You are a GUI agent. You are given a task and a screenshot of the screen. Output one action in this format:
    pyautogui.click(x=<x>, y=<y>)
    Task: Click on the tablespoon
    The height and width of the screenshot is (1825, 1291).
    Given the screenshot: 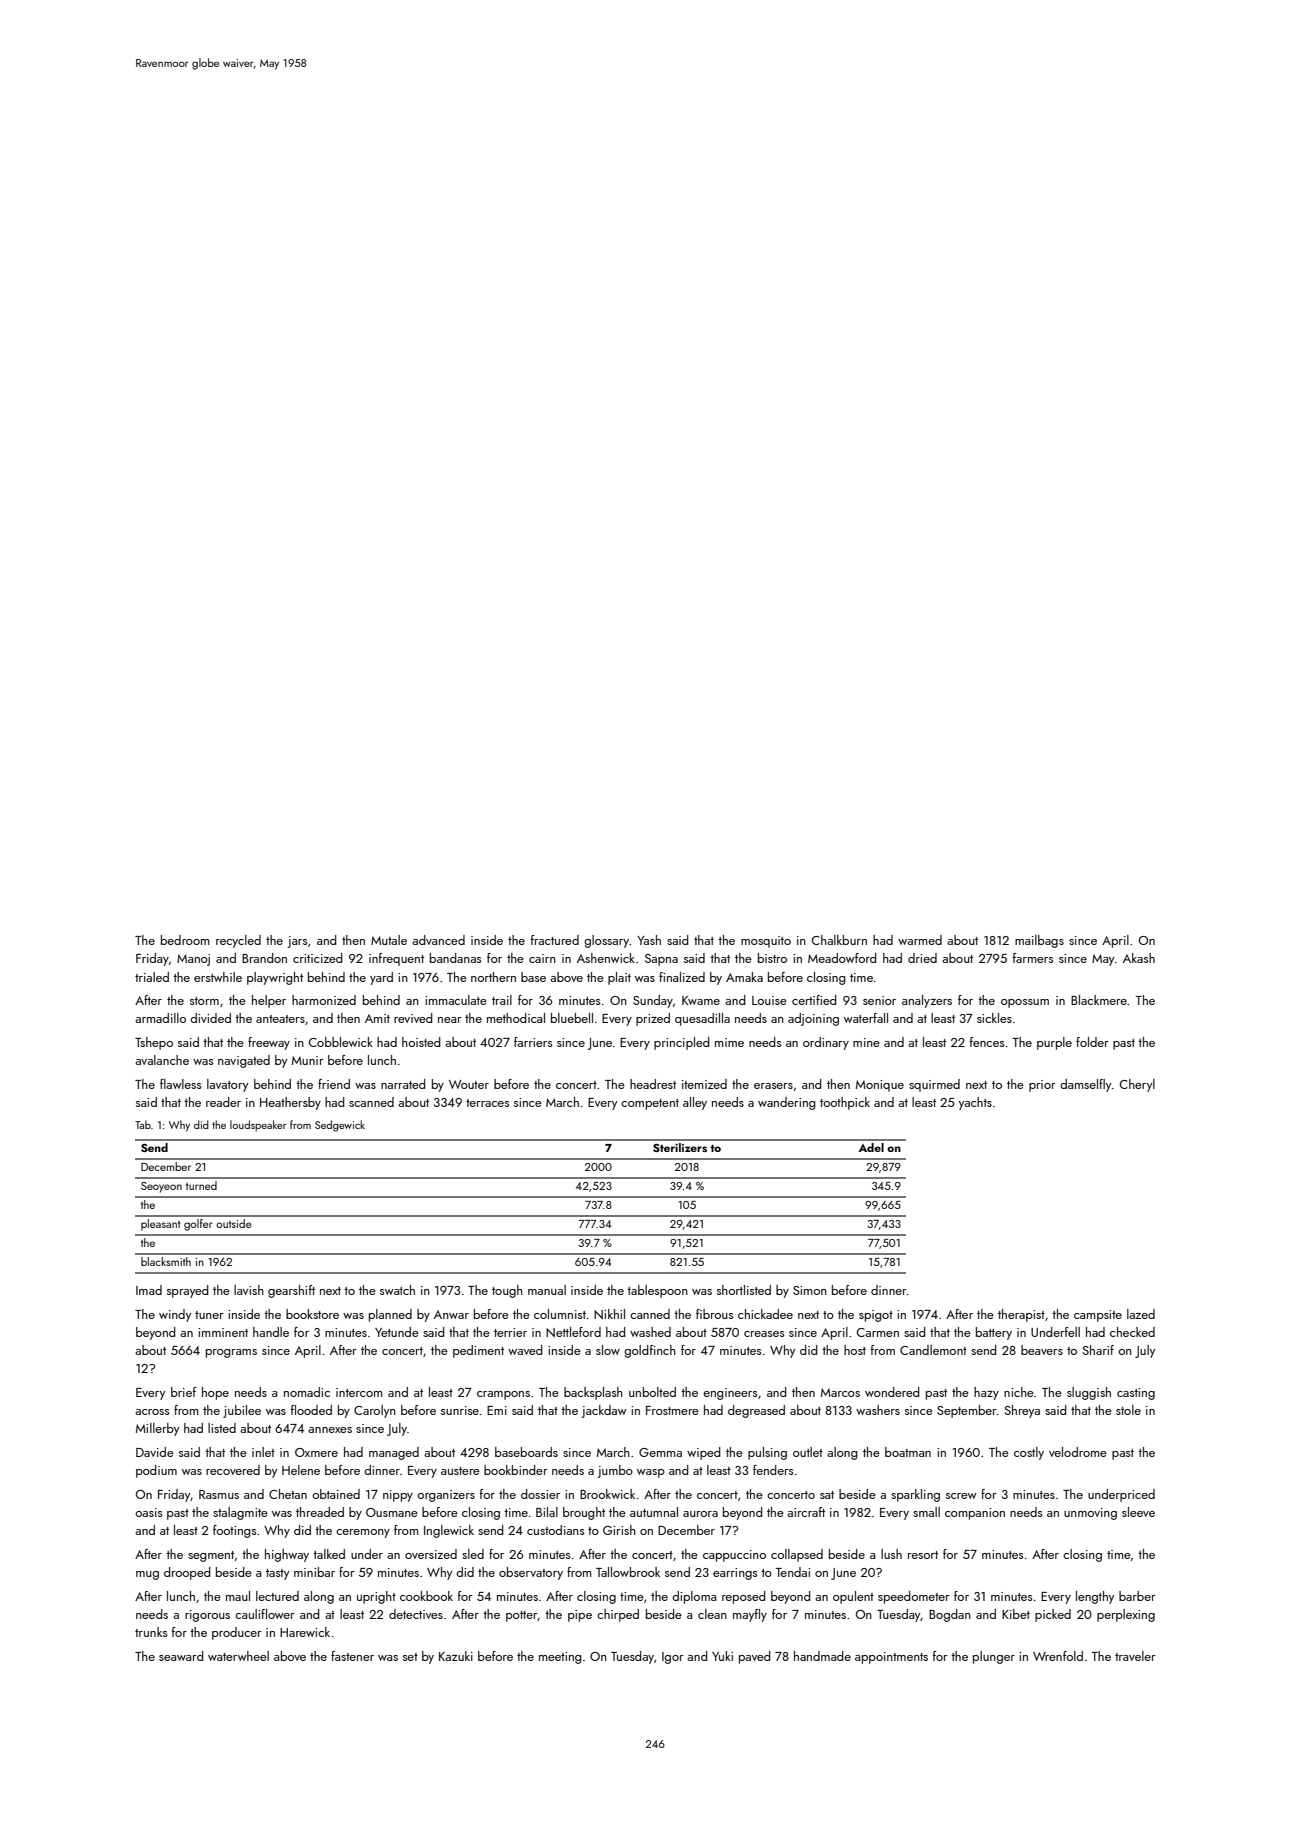 What is the action you would take?
    pyautogui.click(x=657, y=1291)
